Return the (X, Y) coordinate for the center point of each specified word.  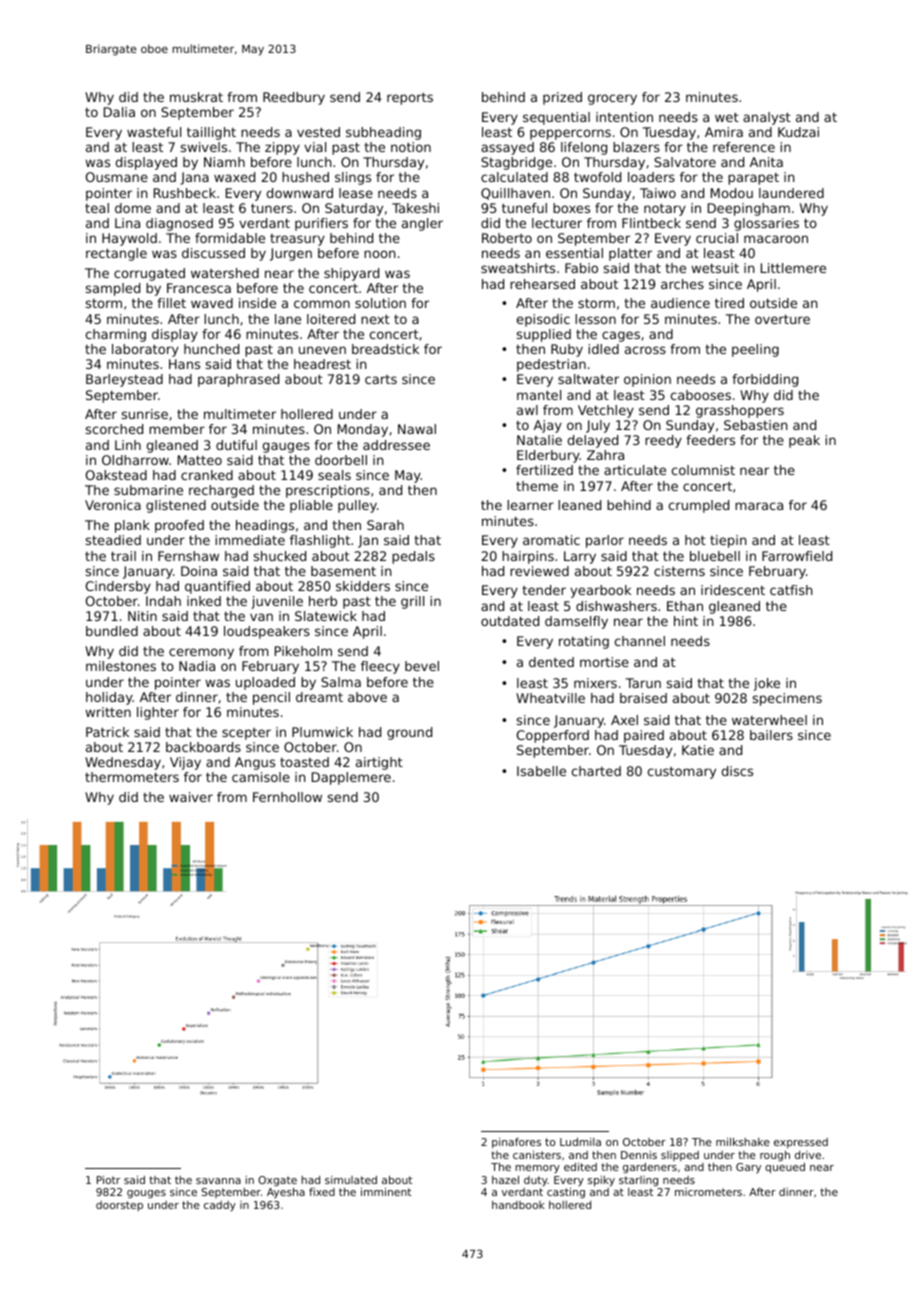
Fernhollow (287, 797)
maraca (759, 506)
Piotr (108, 1180)
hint (686, 621)
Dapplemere (351, 778)
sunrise (145, 414)
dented (551, 662)
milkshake (743, 1142)
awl (527, 410)
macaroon (776, 239)
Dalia (119, 112)
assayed (507, 148)
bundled (112, 631)
